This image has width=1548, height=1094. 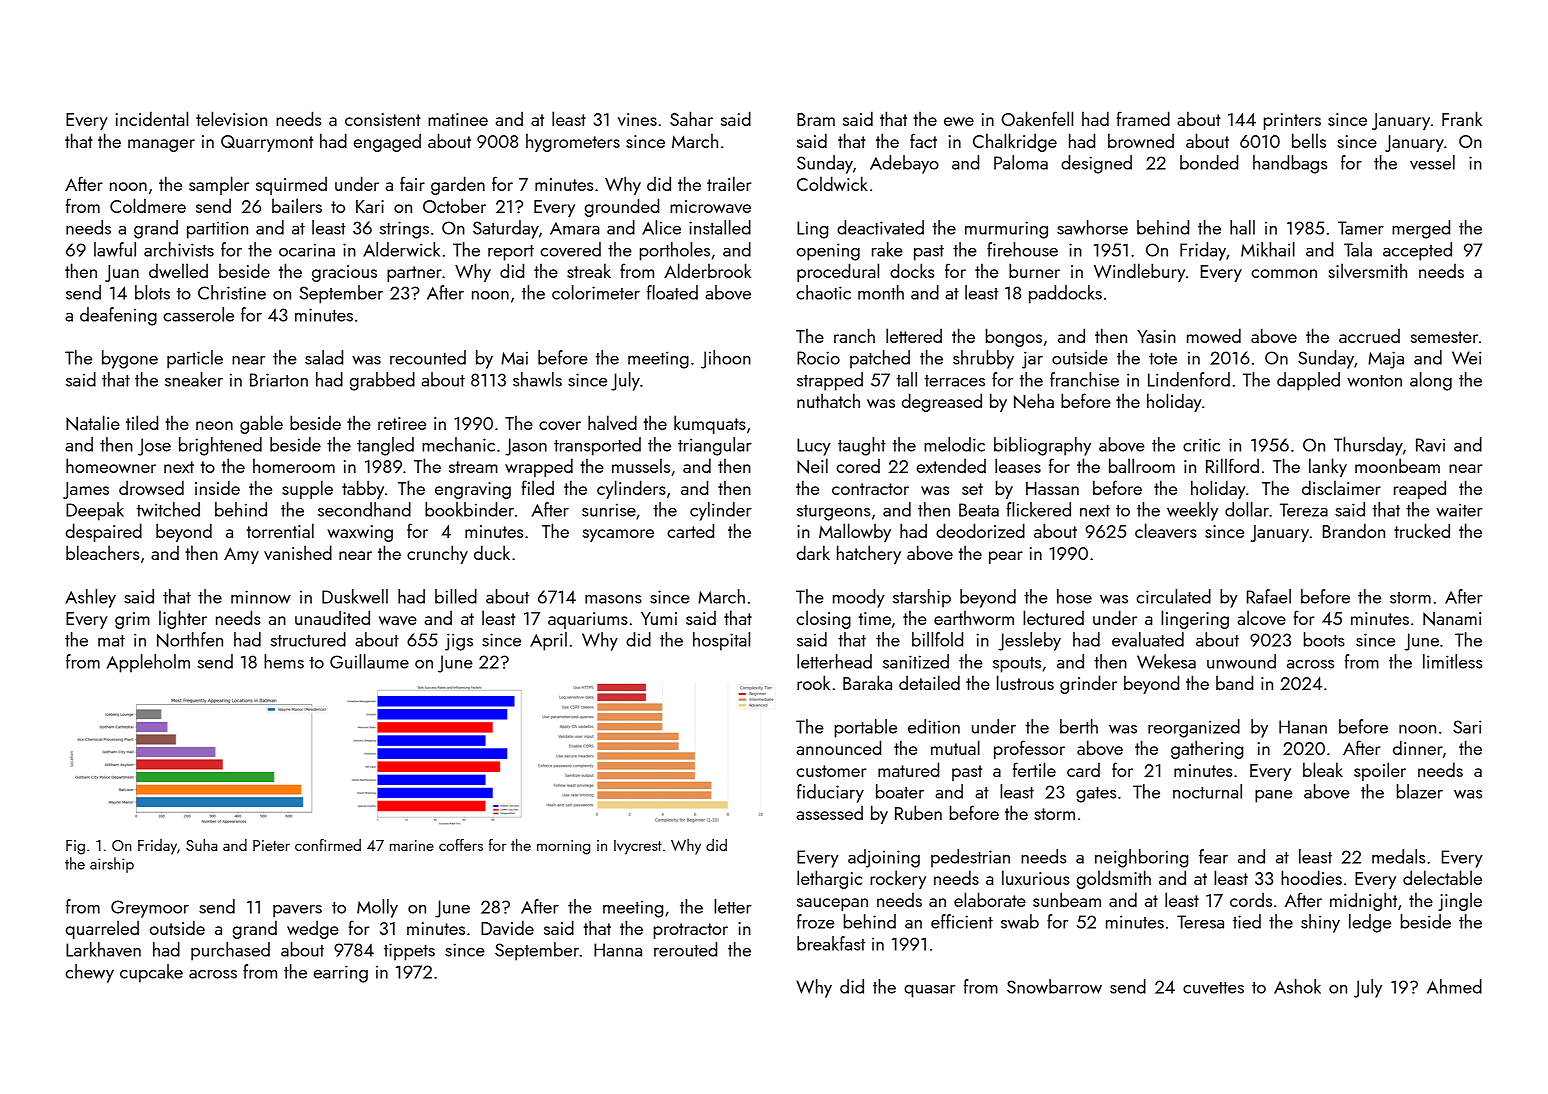 What do you see at coordinates (261, 597) in the image?
I see `minnow` at bounding box center [261, 597].
